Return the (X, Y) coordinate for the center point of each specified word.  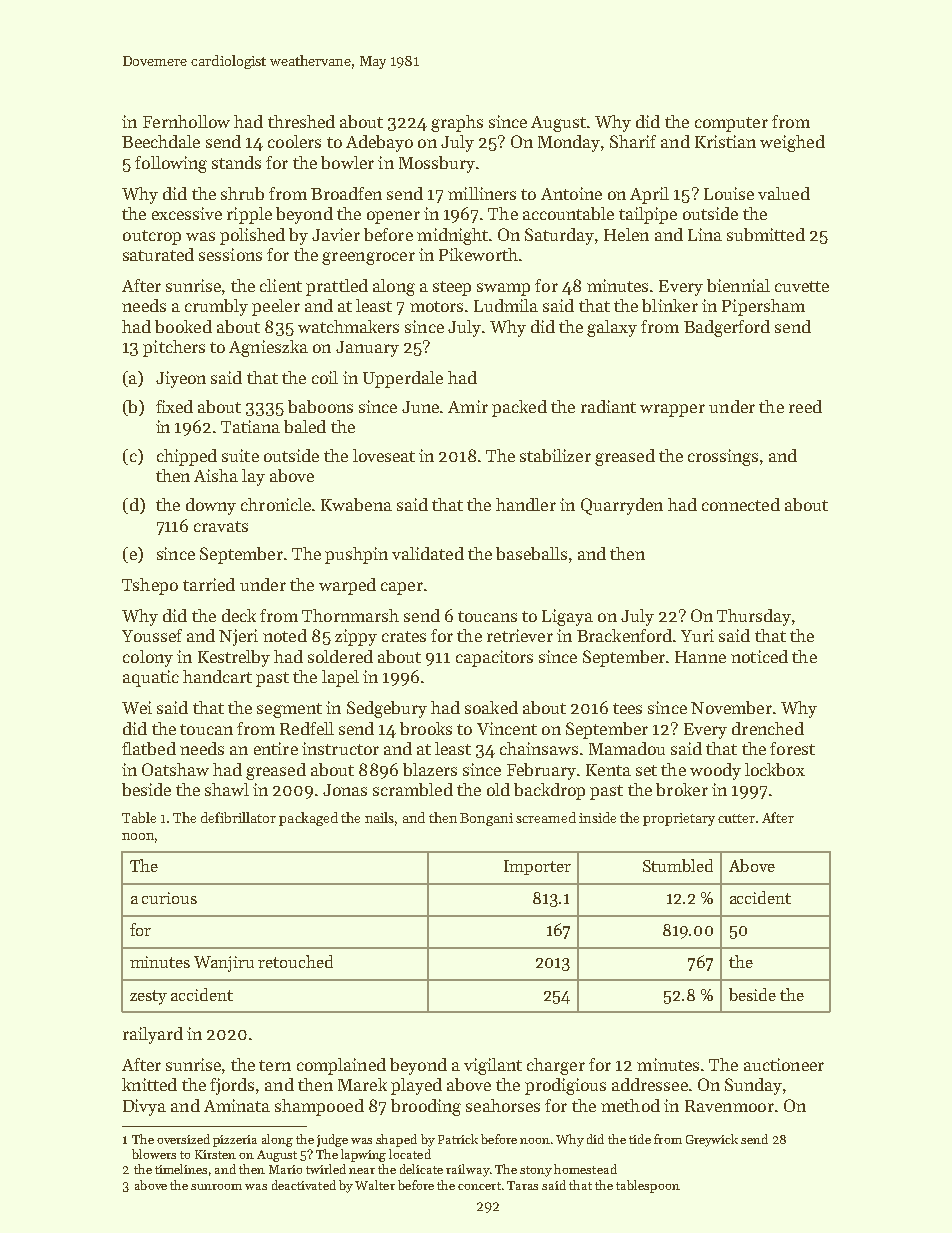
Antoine (571, 193)
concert (479, 1186)
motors (436, 306)
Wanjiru (224, 964)
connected (741, 504)
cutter (736, 818)
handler (526, 504)
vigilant (493, 1066)
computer (731, 124)
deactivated (304, 1185)
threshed (301, 121)
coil (325, 377)
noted (285, 635)
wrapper (672, 410)
